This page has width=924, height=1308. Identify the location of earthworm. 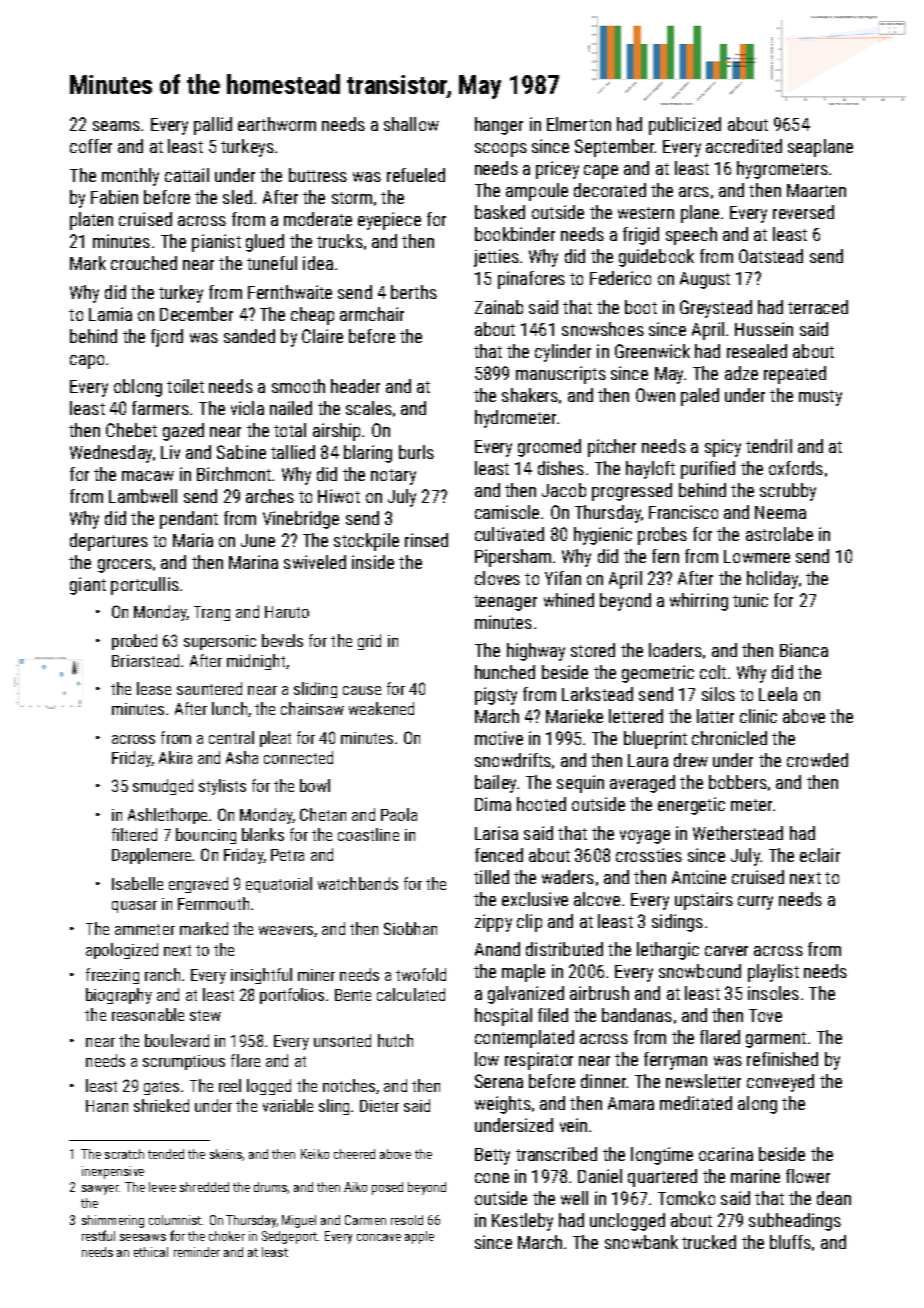
(277, 124).
